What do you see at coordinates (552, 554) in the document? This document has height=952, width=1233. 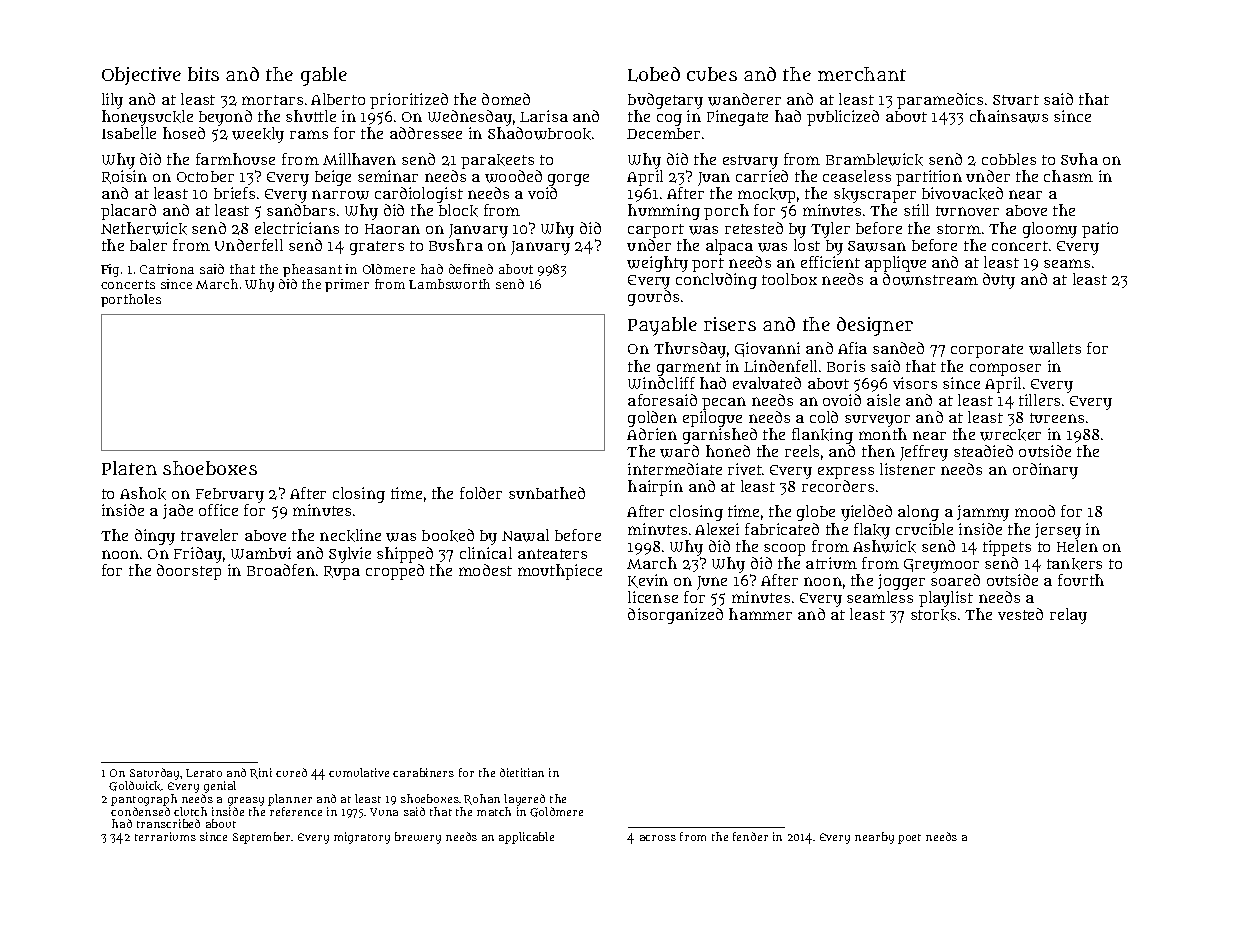 I see `anteaters` at bounding box center [552, 554].
